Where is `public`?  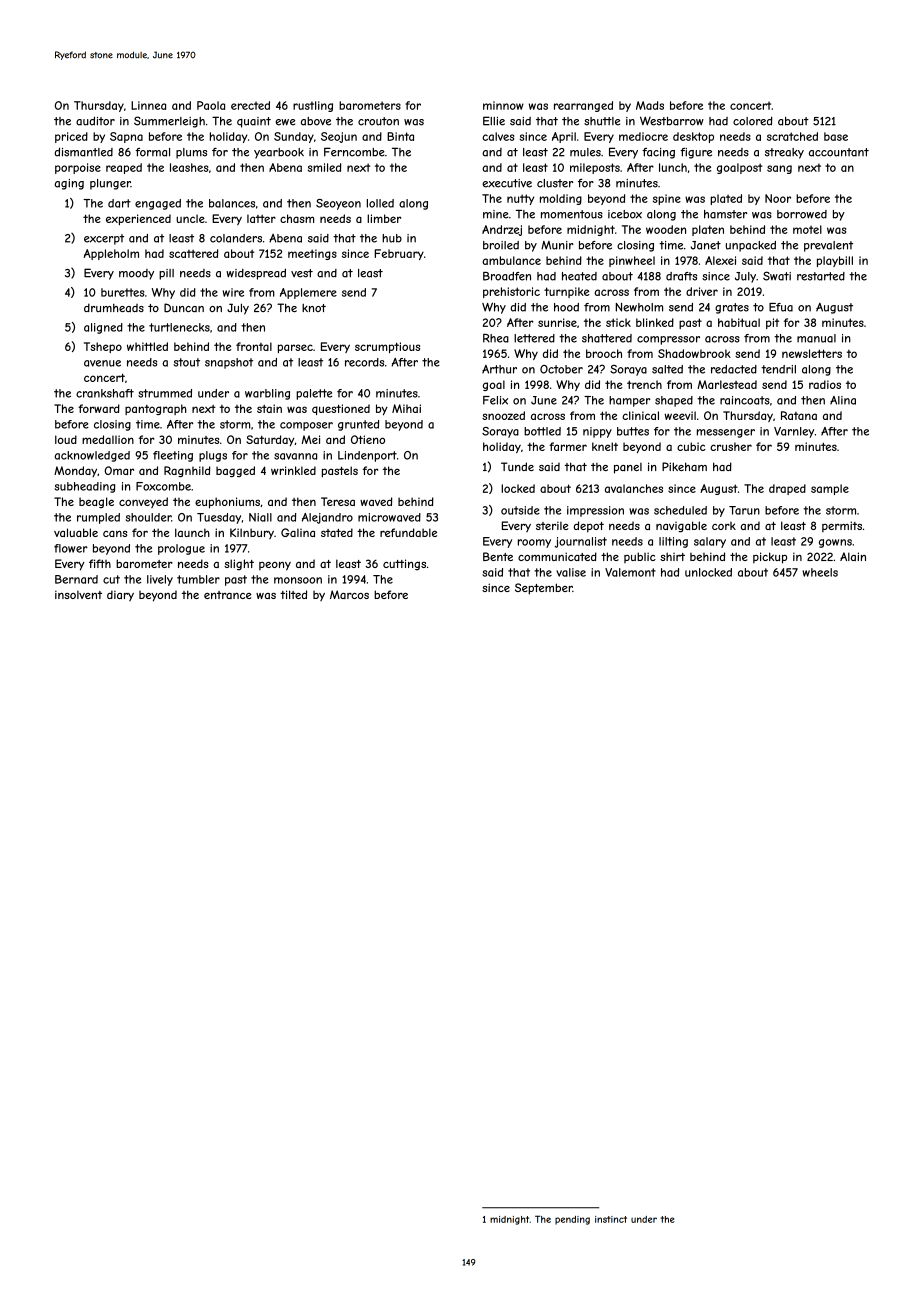
public is located at coordinates (640, 557).
